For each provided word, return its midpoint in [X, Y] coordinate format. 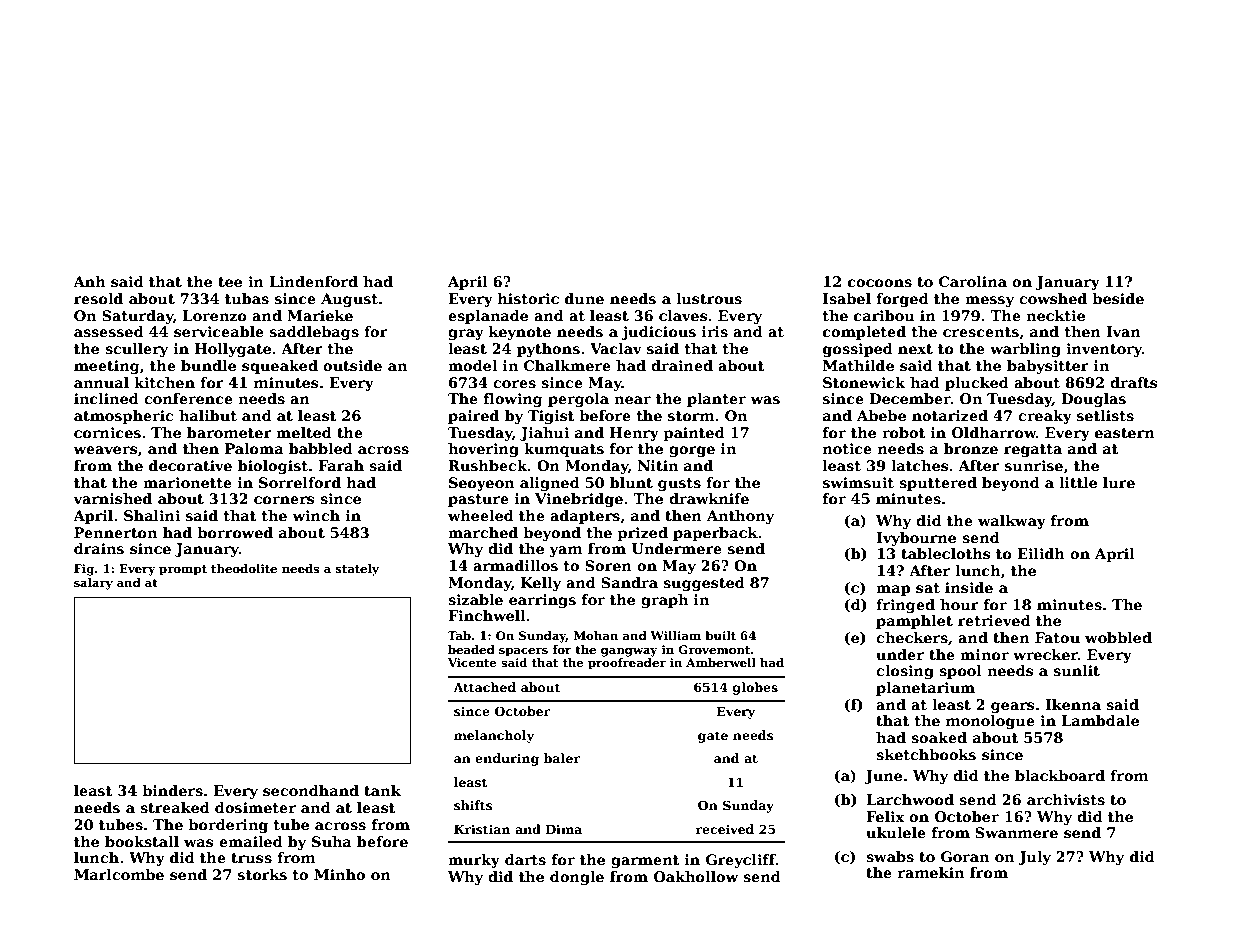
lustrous [709, 298]
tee [230, 282]
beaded [471, 649]
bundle [208, 365]
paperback [715, 534]
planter [716, 400]
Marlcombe [119, 874]
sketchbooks [926, 754]
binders [172, 790]
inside [969, 587]
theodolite [244, 568]
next [915, 349]
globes [755, 688]
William [675, 635]
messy [989, 301]
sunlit [1076, 670]
